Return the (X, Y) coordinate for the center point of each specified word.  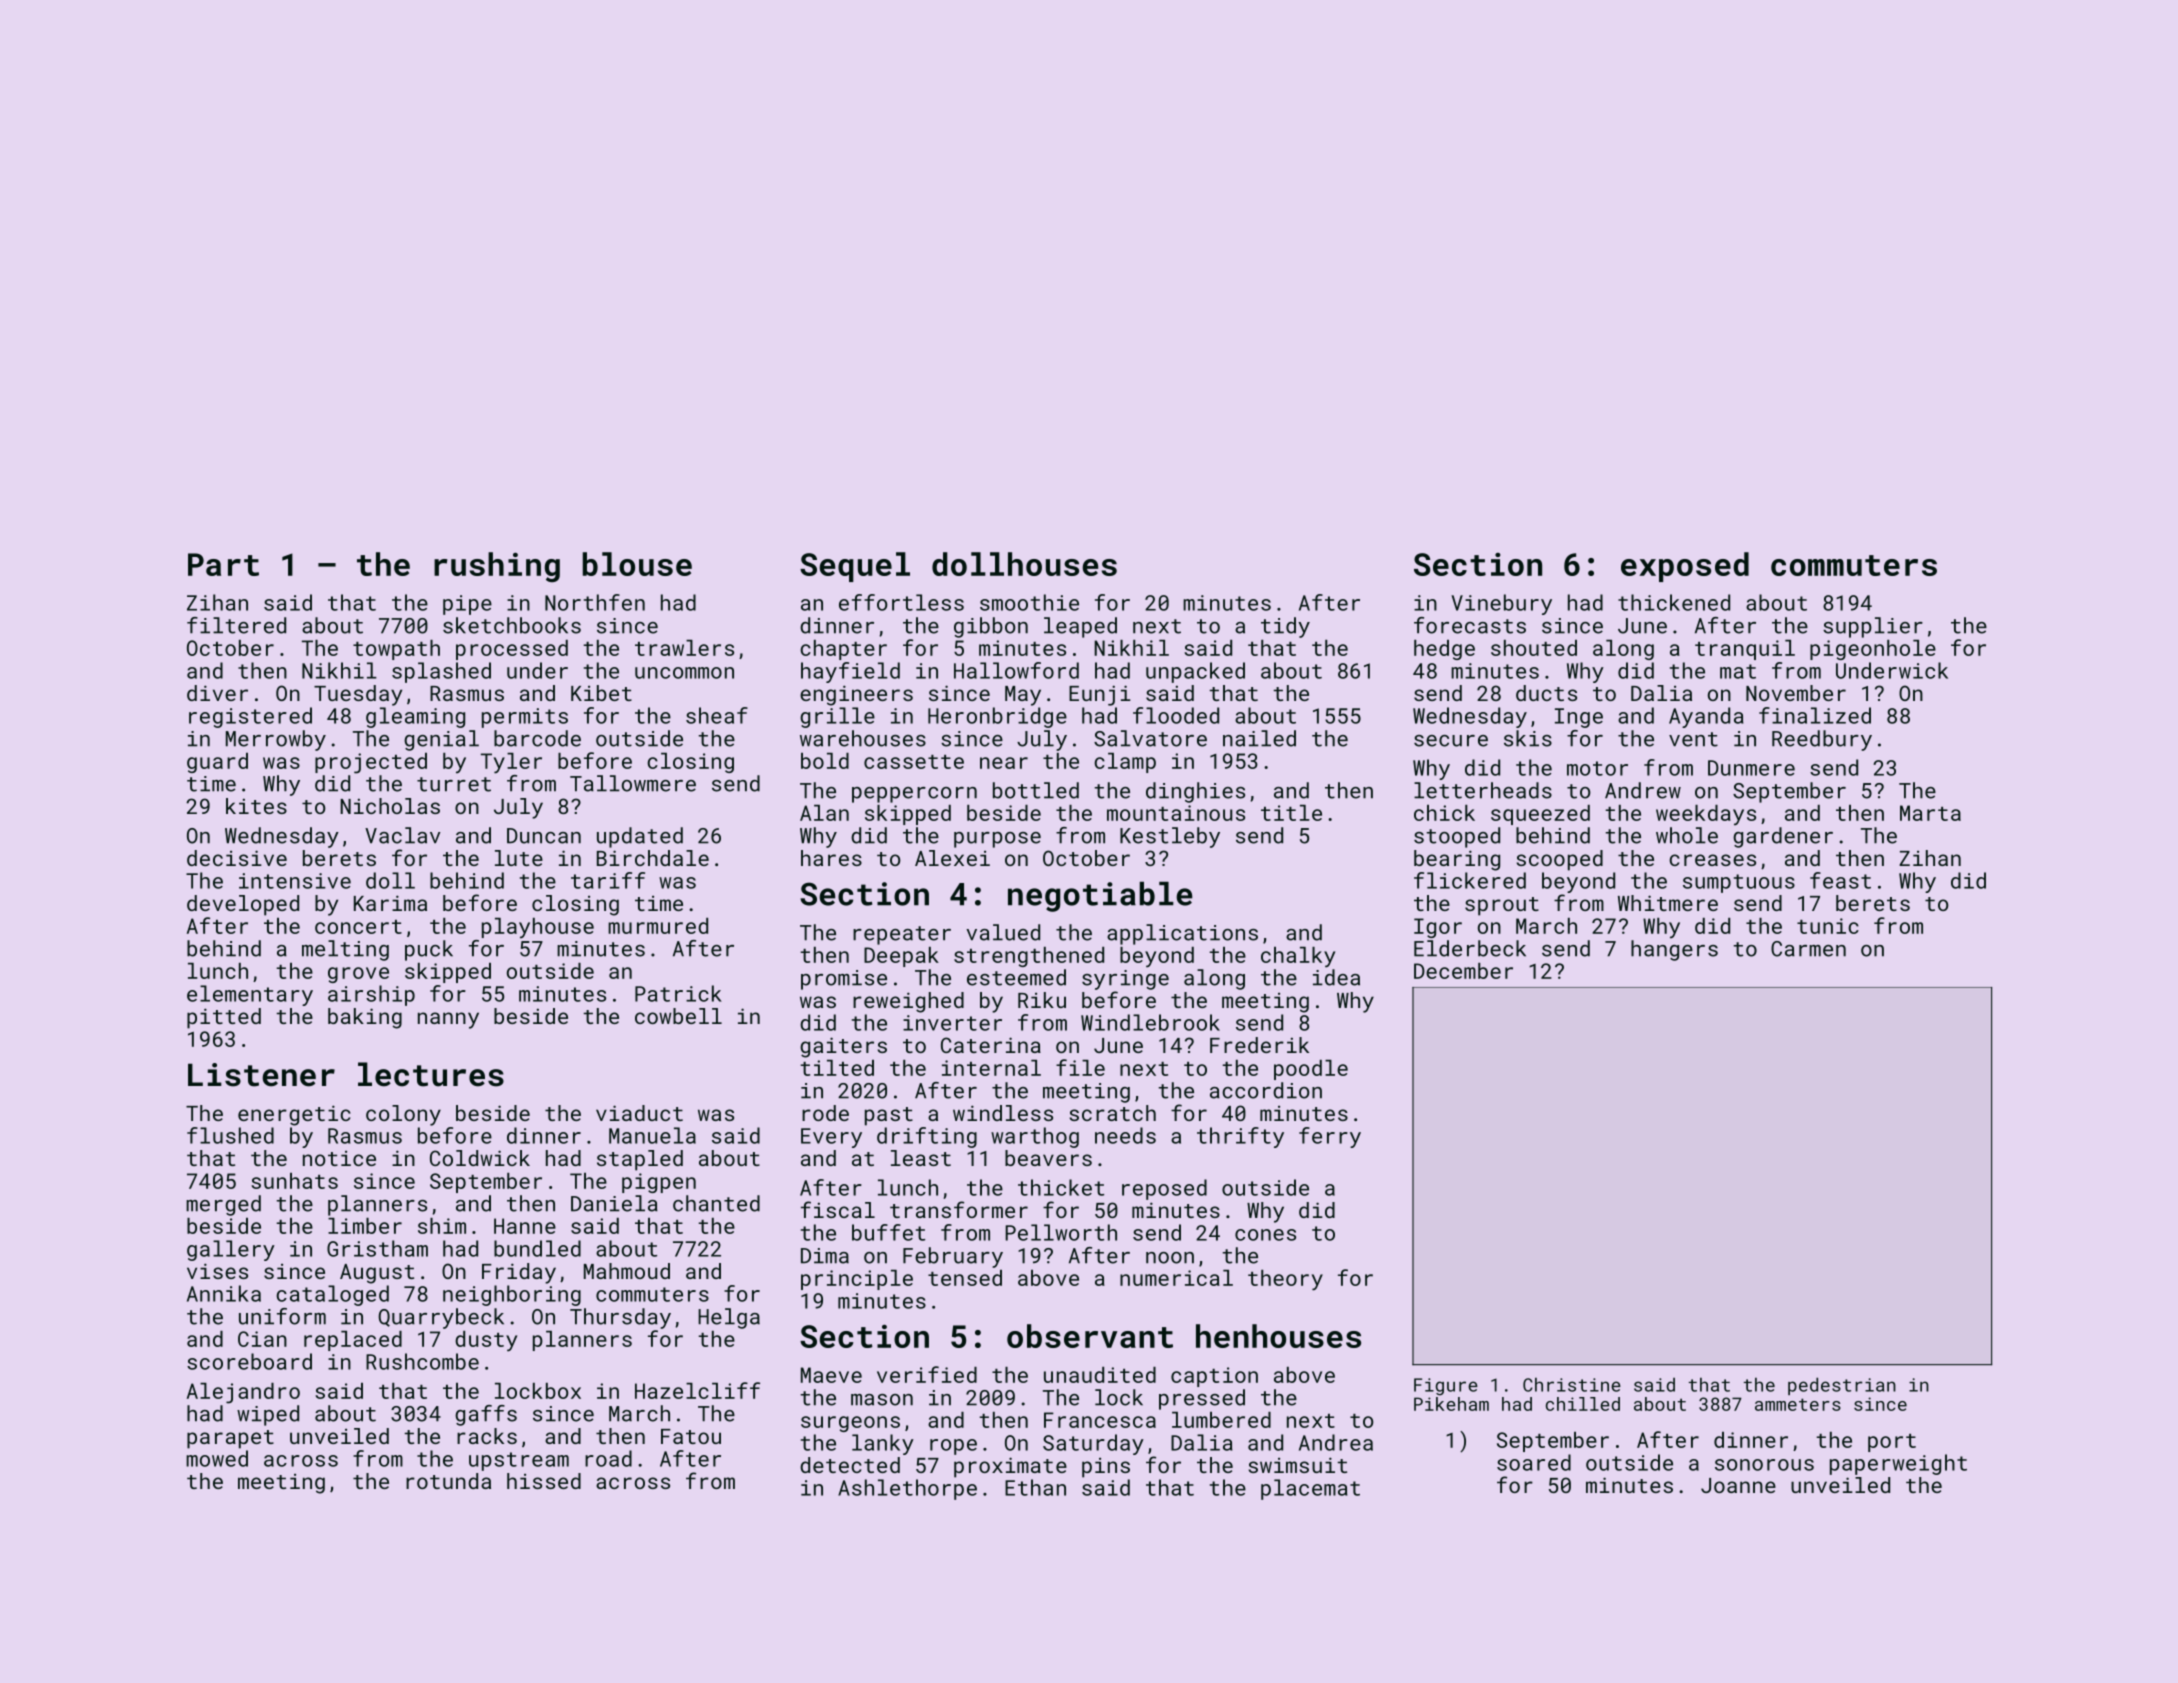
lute (519, 858)
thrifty (1240, 1137)
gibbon (991, 627)
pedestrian (1842, 1386)
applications (1182, 934)
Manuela (652, 1135)
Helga (729, 1318)
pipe (467, 605)
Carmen (1808, 949)
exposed (1685, 567)
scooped (1560, 860)
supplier (1873, 627)
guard (217, 763)
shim (442, 1226)
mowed (217, 1458)
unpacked (1195, 672)
